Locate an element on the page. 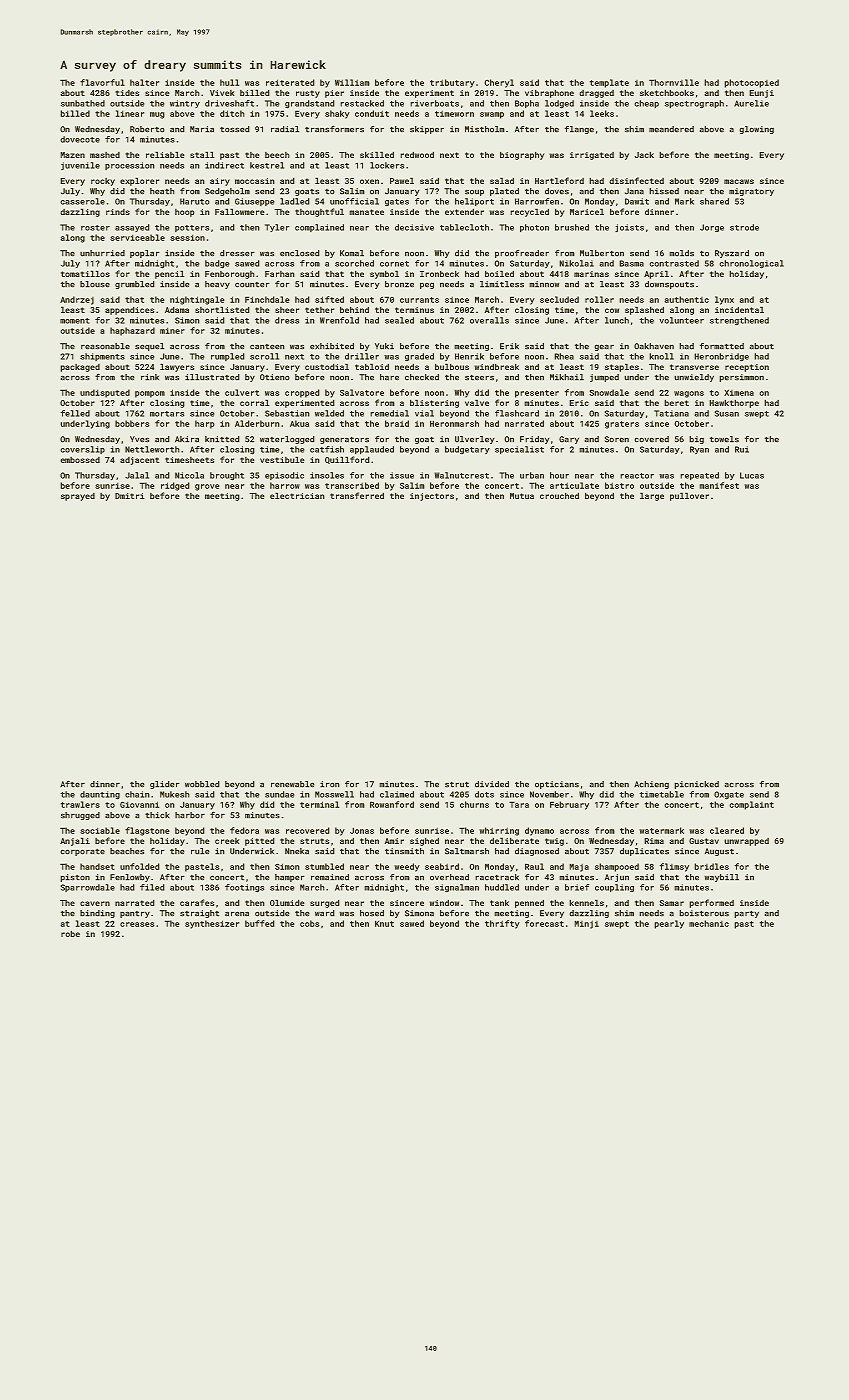 The image size is (849, 1400). transferred is located at coordinates (357, 495).
